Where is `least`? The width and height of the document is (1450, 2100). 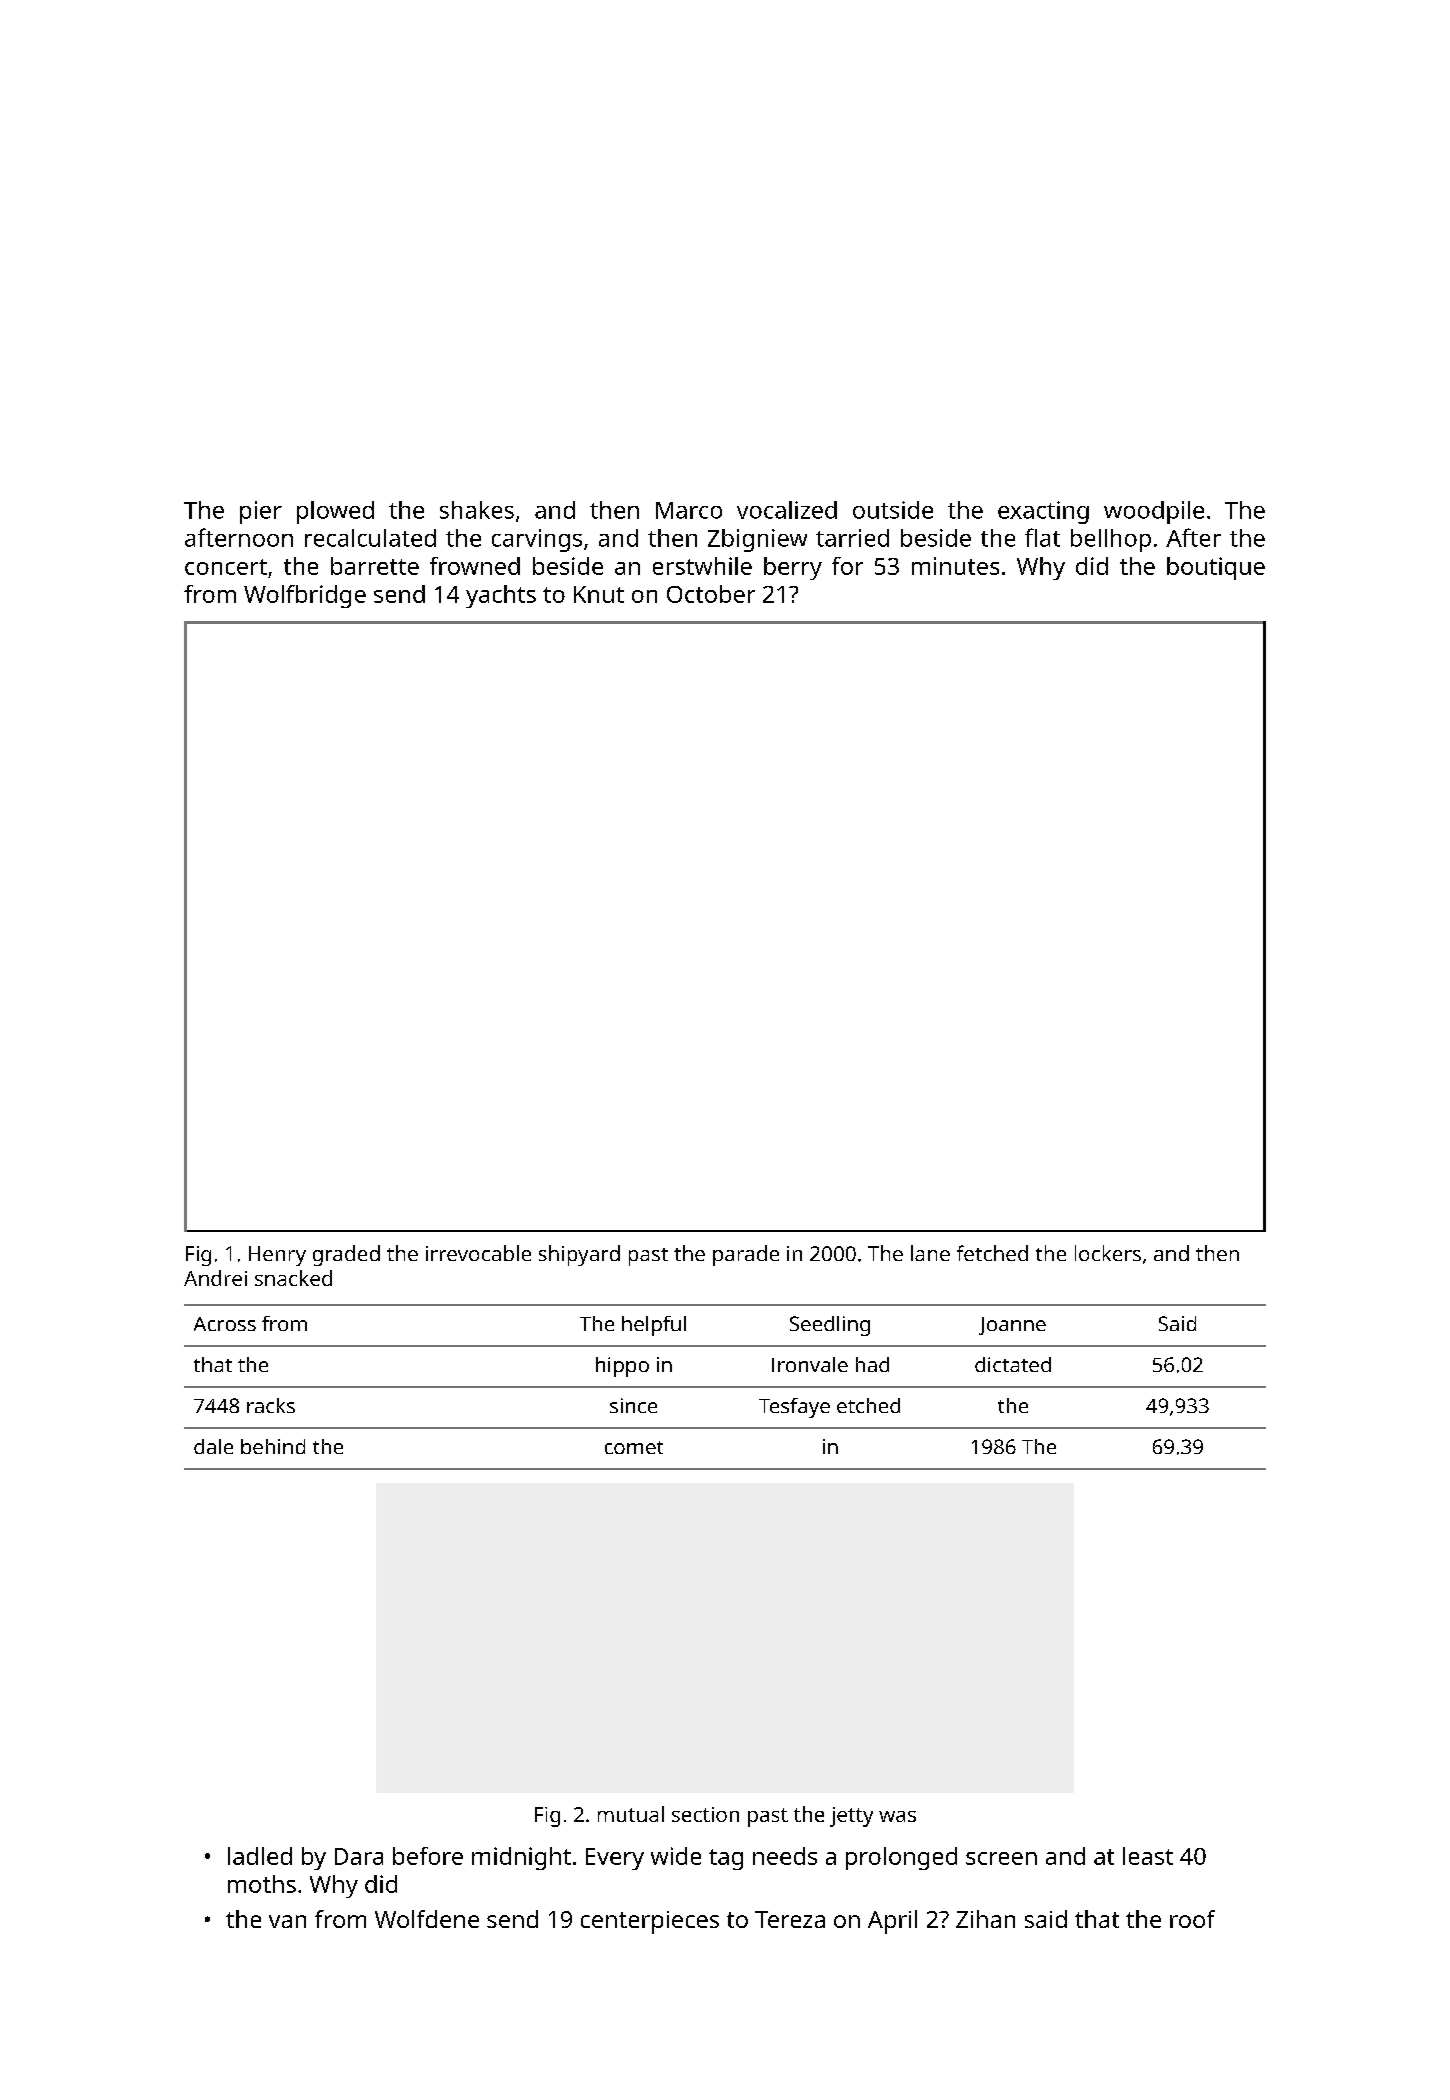
least is located at coordinates (1148, 1856).
